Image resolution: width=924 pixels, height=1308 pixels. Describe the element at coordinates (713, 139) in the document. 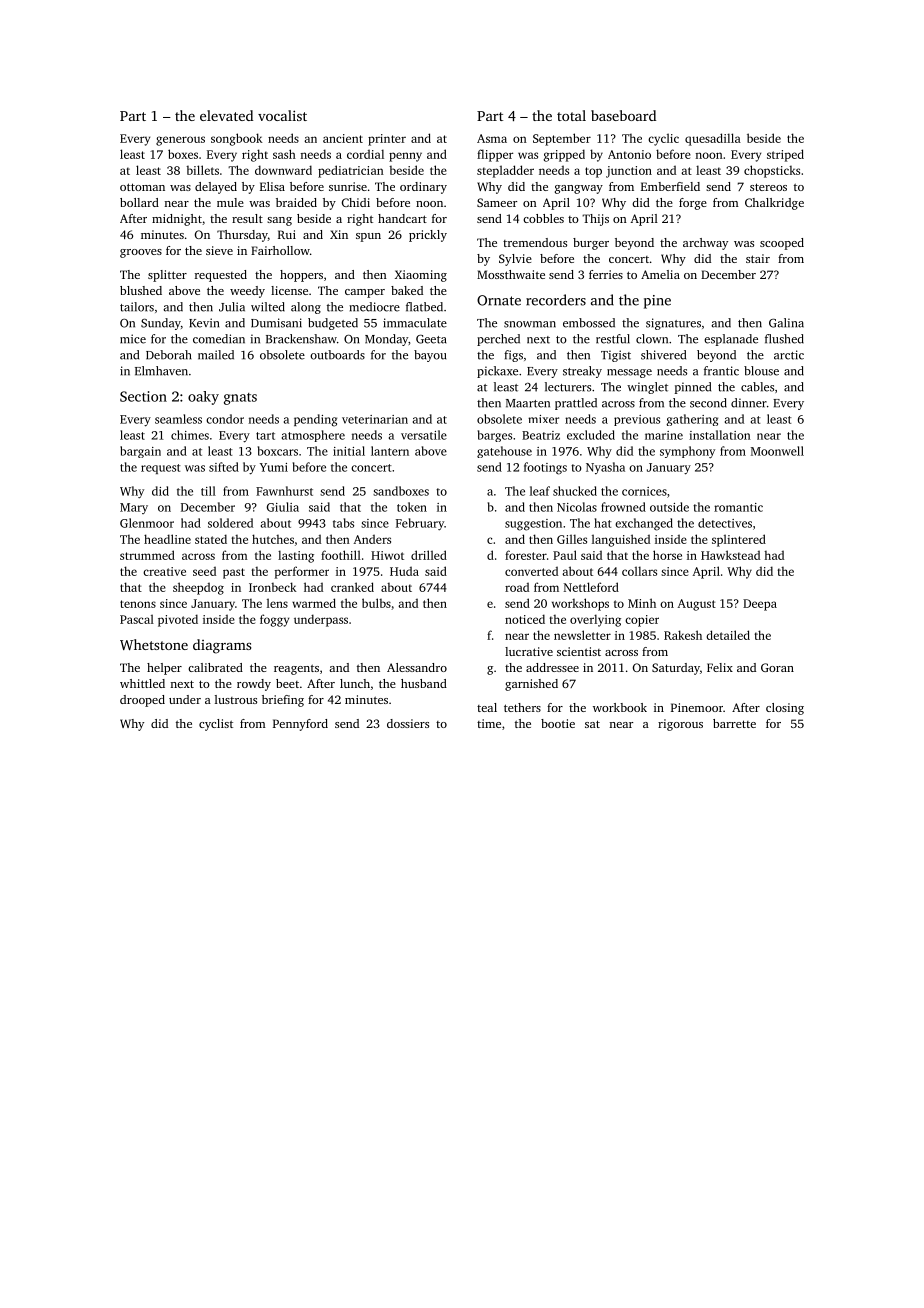

I see `quesadilla` at that location.
